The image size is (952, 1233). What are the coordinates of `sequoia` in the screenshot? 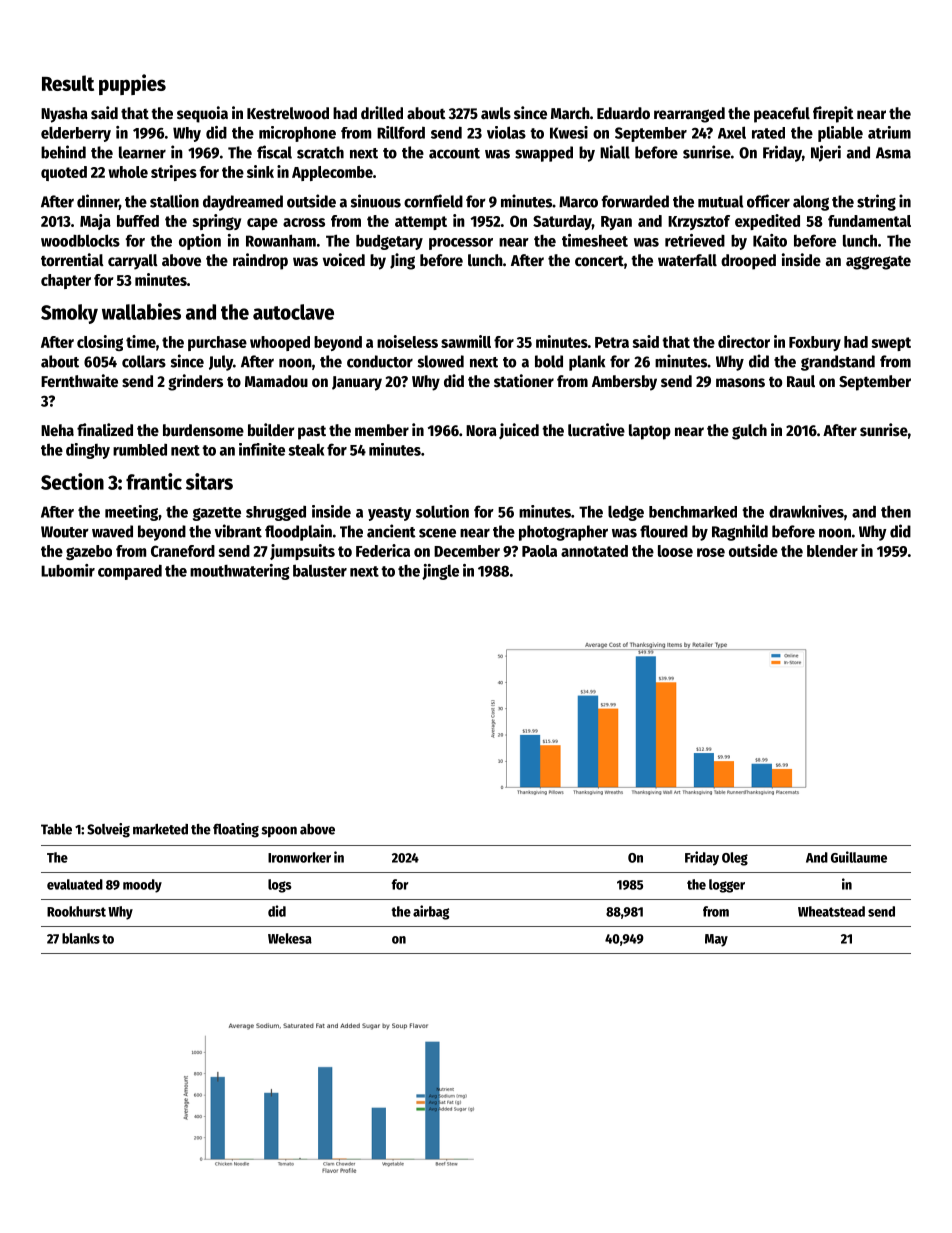 It's located at (202, 114).
